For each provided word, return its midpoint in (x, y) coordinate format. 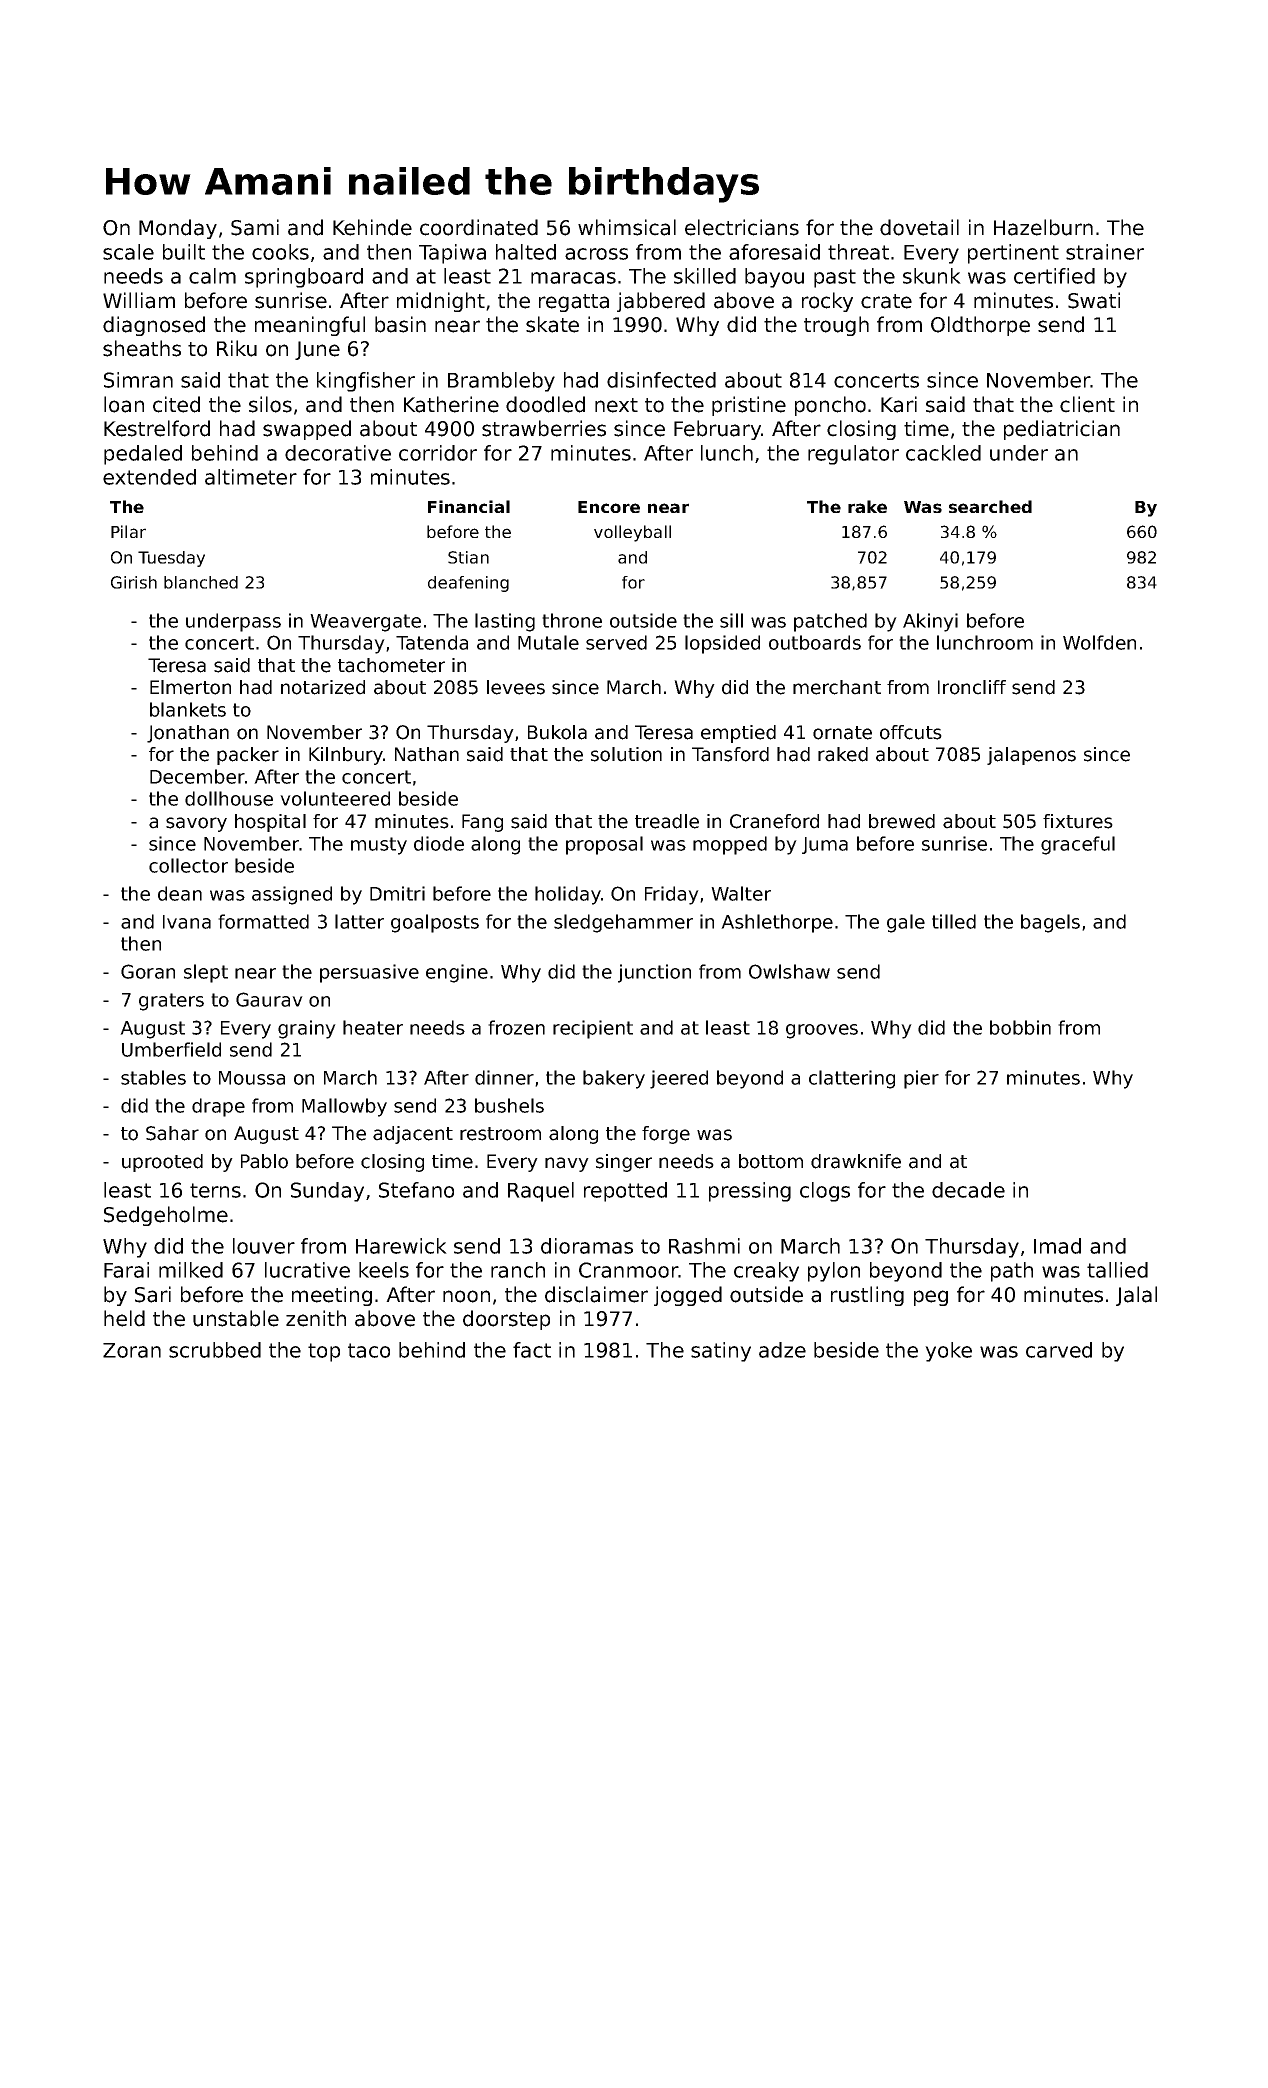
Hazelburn (1043, 227)
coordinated (479, 227)
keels (384, 1270)
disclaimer (596, 1294)
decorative (338, 453)
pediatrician (1062, 430)
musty (379, 846)
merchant (837, 687)
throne (572, 620)
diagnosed (154, 326)
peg (931, 1298)
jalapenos (1031, 756)
